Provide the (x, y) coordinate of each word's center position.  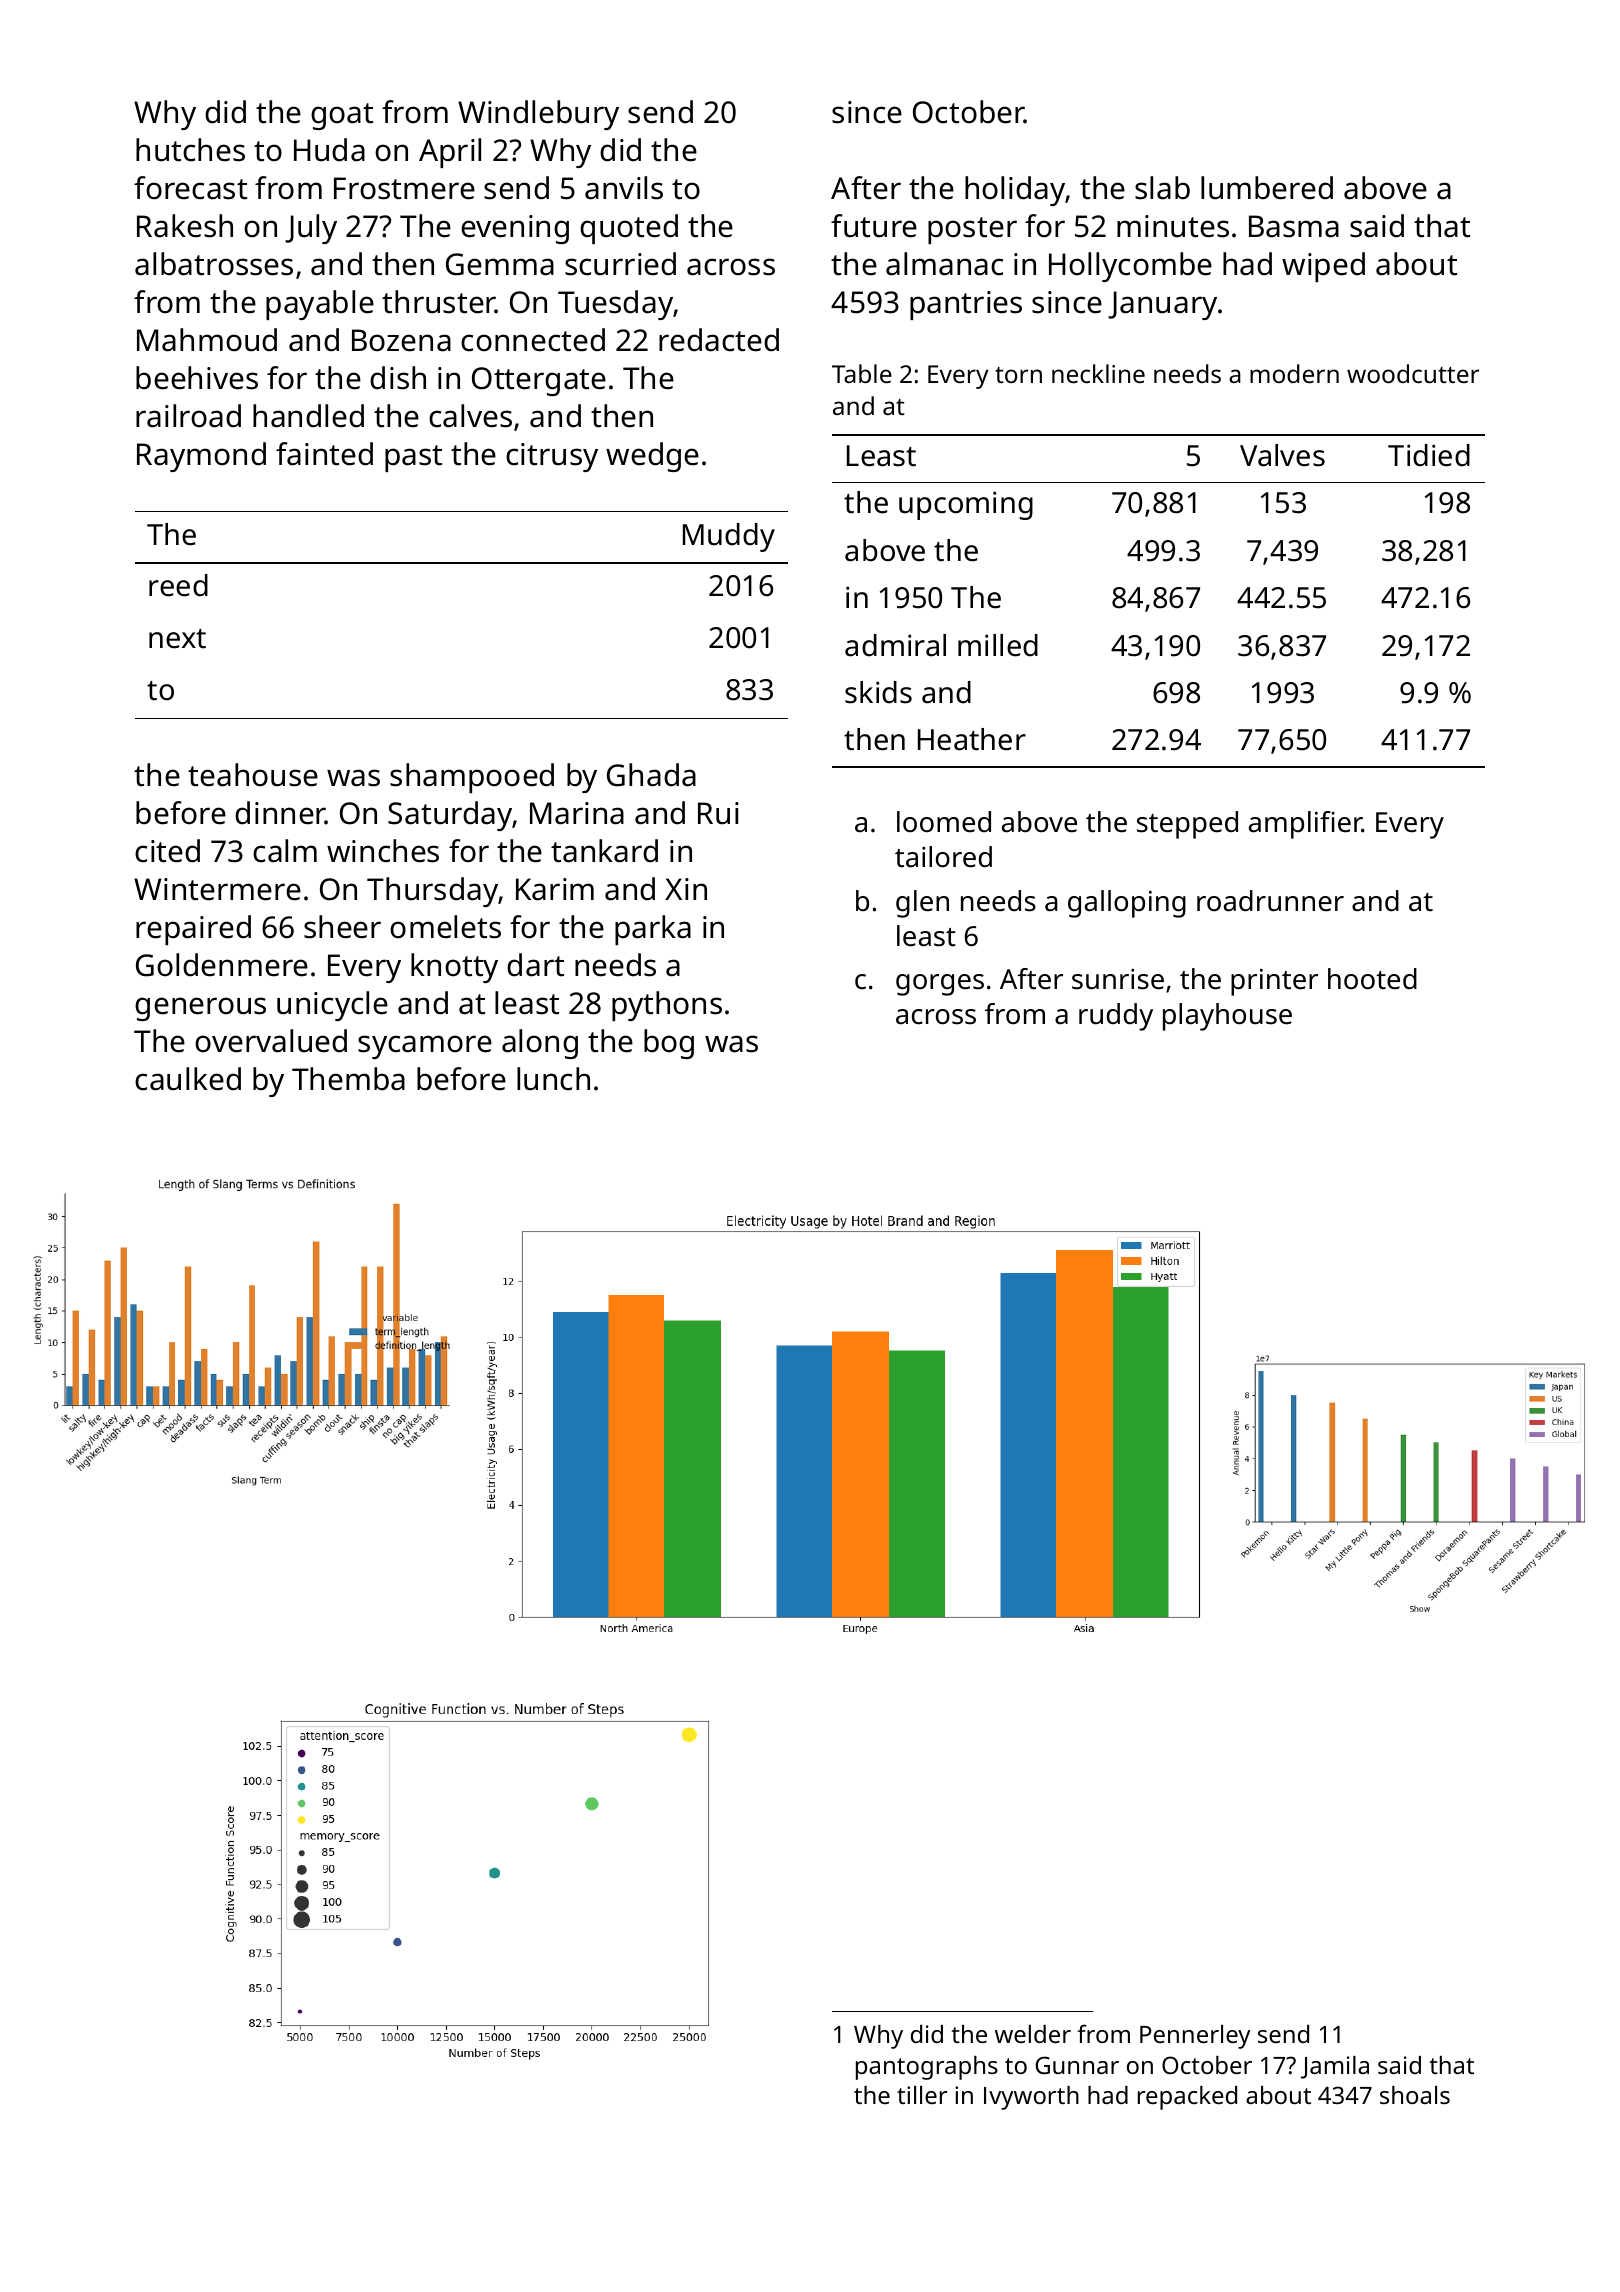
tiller (922, 2095)
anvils (624, 188)
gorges (940, 985)
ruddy (1116, 1017)
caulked (188, 1079)
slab (1162, 188)
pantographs (927, 2068)
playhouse (1227, 1017)
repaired (193, 930)
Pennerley (1195, 2037)
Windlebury (538, 115)
